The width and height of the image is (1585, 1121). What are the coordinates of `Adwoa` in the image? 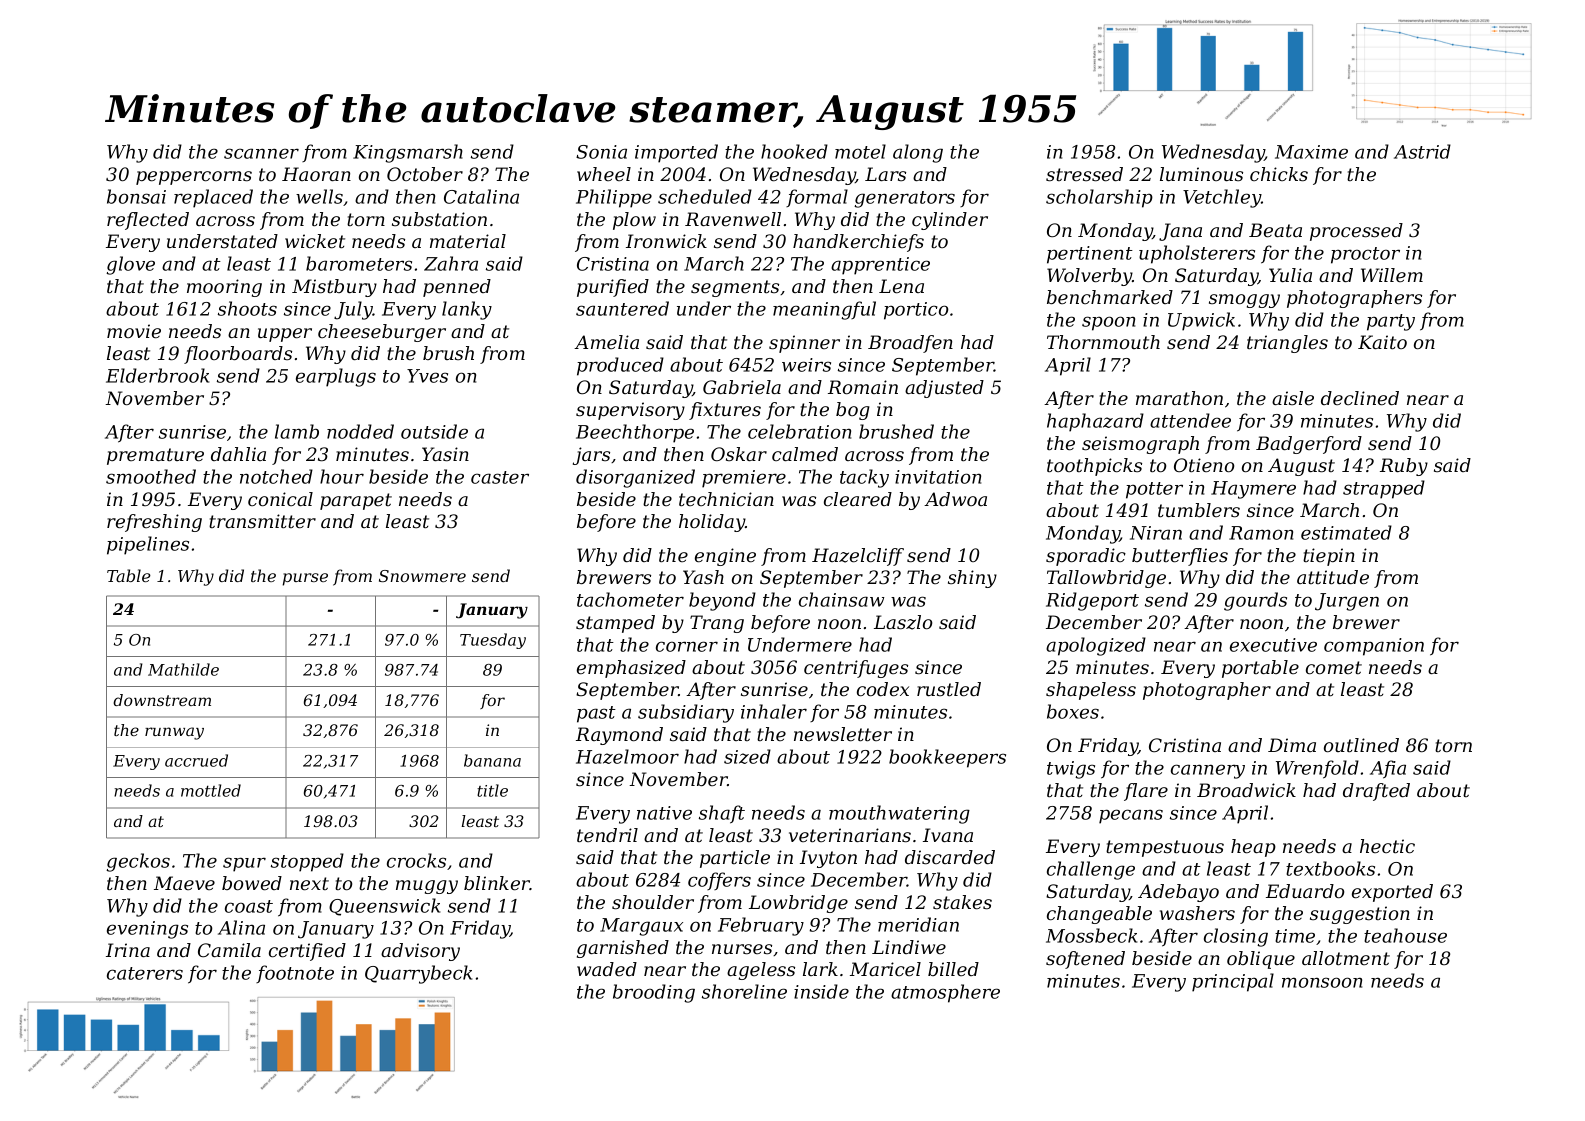 It's located at (955, 499).
